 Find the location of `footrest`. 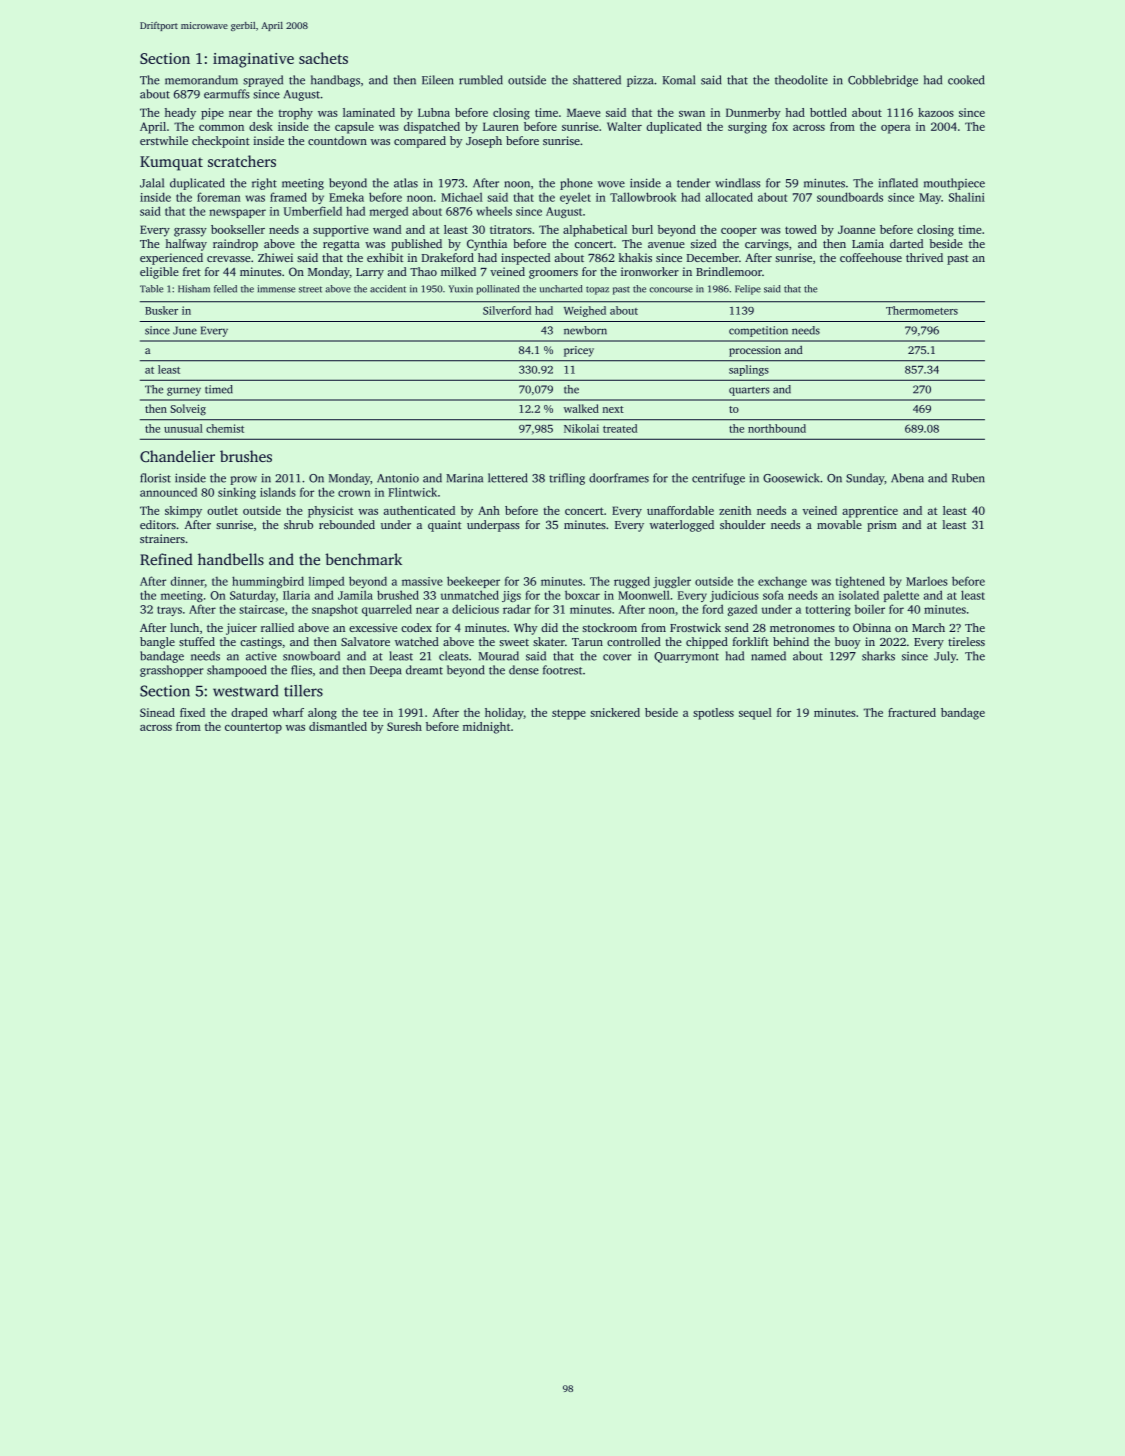

footrest is located at coordinates (562, 670).
